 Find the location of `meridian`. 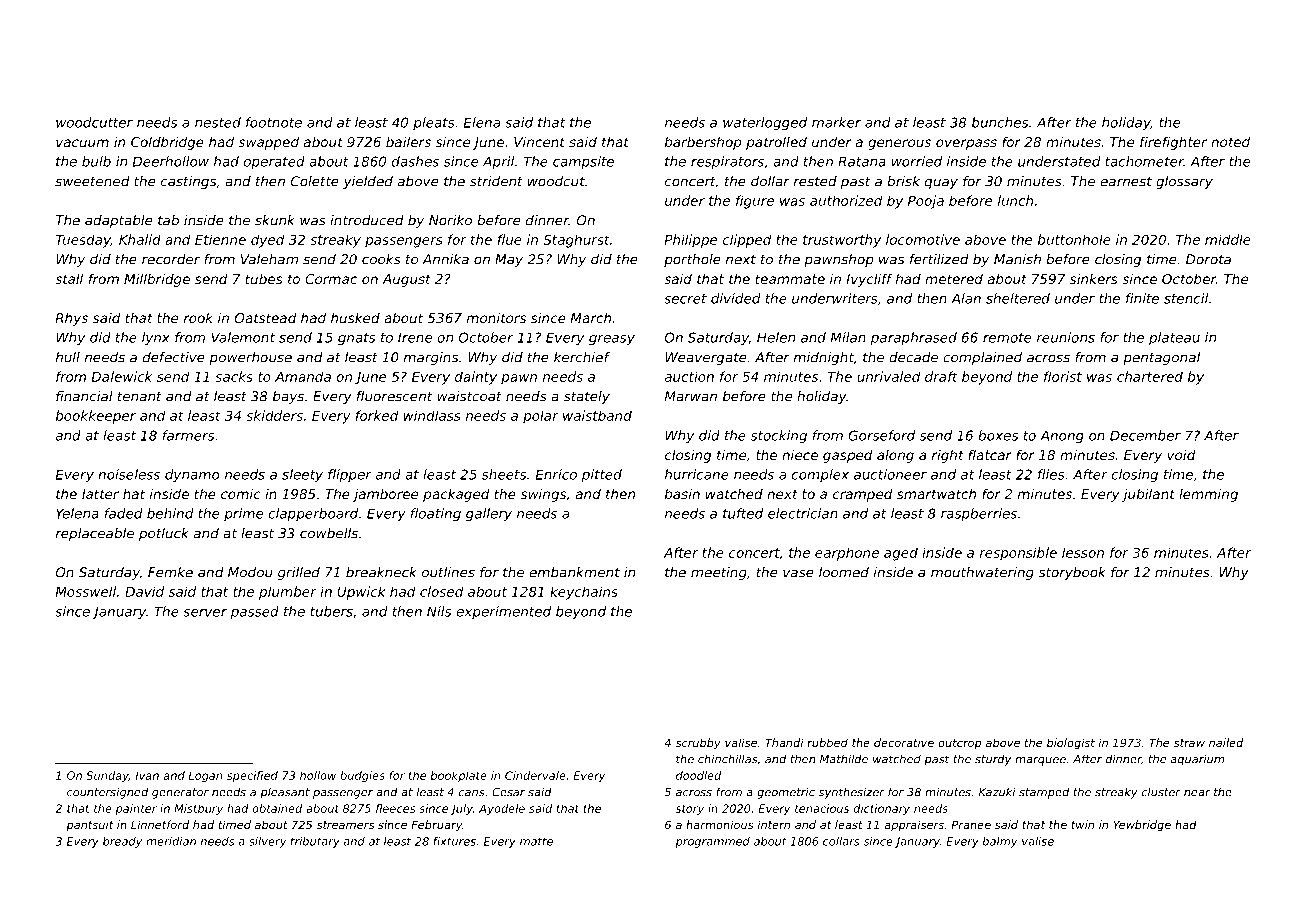

meridian is located at coordinates (171, 841).
